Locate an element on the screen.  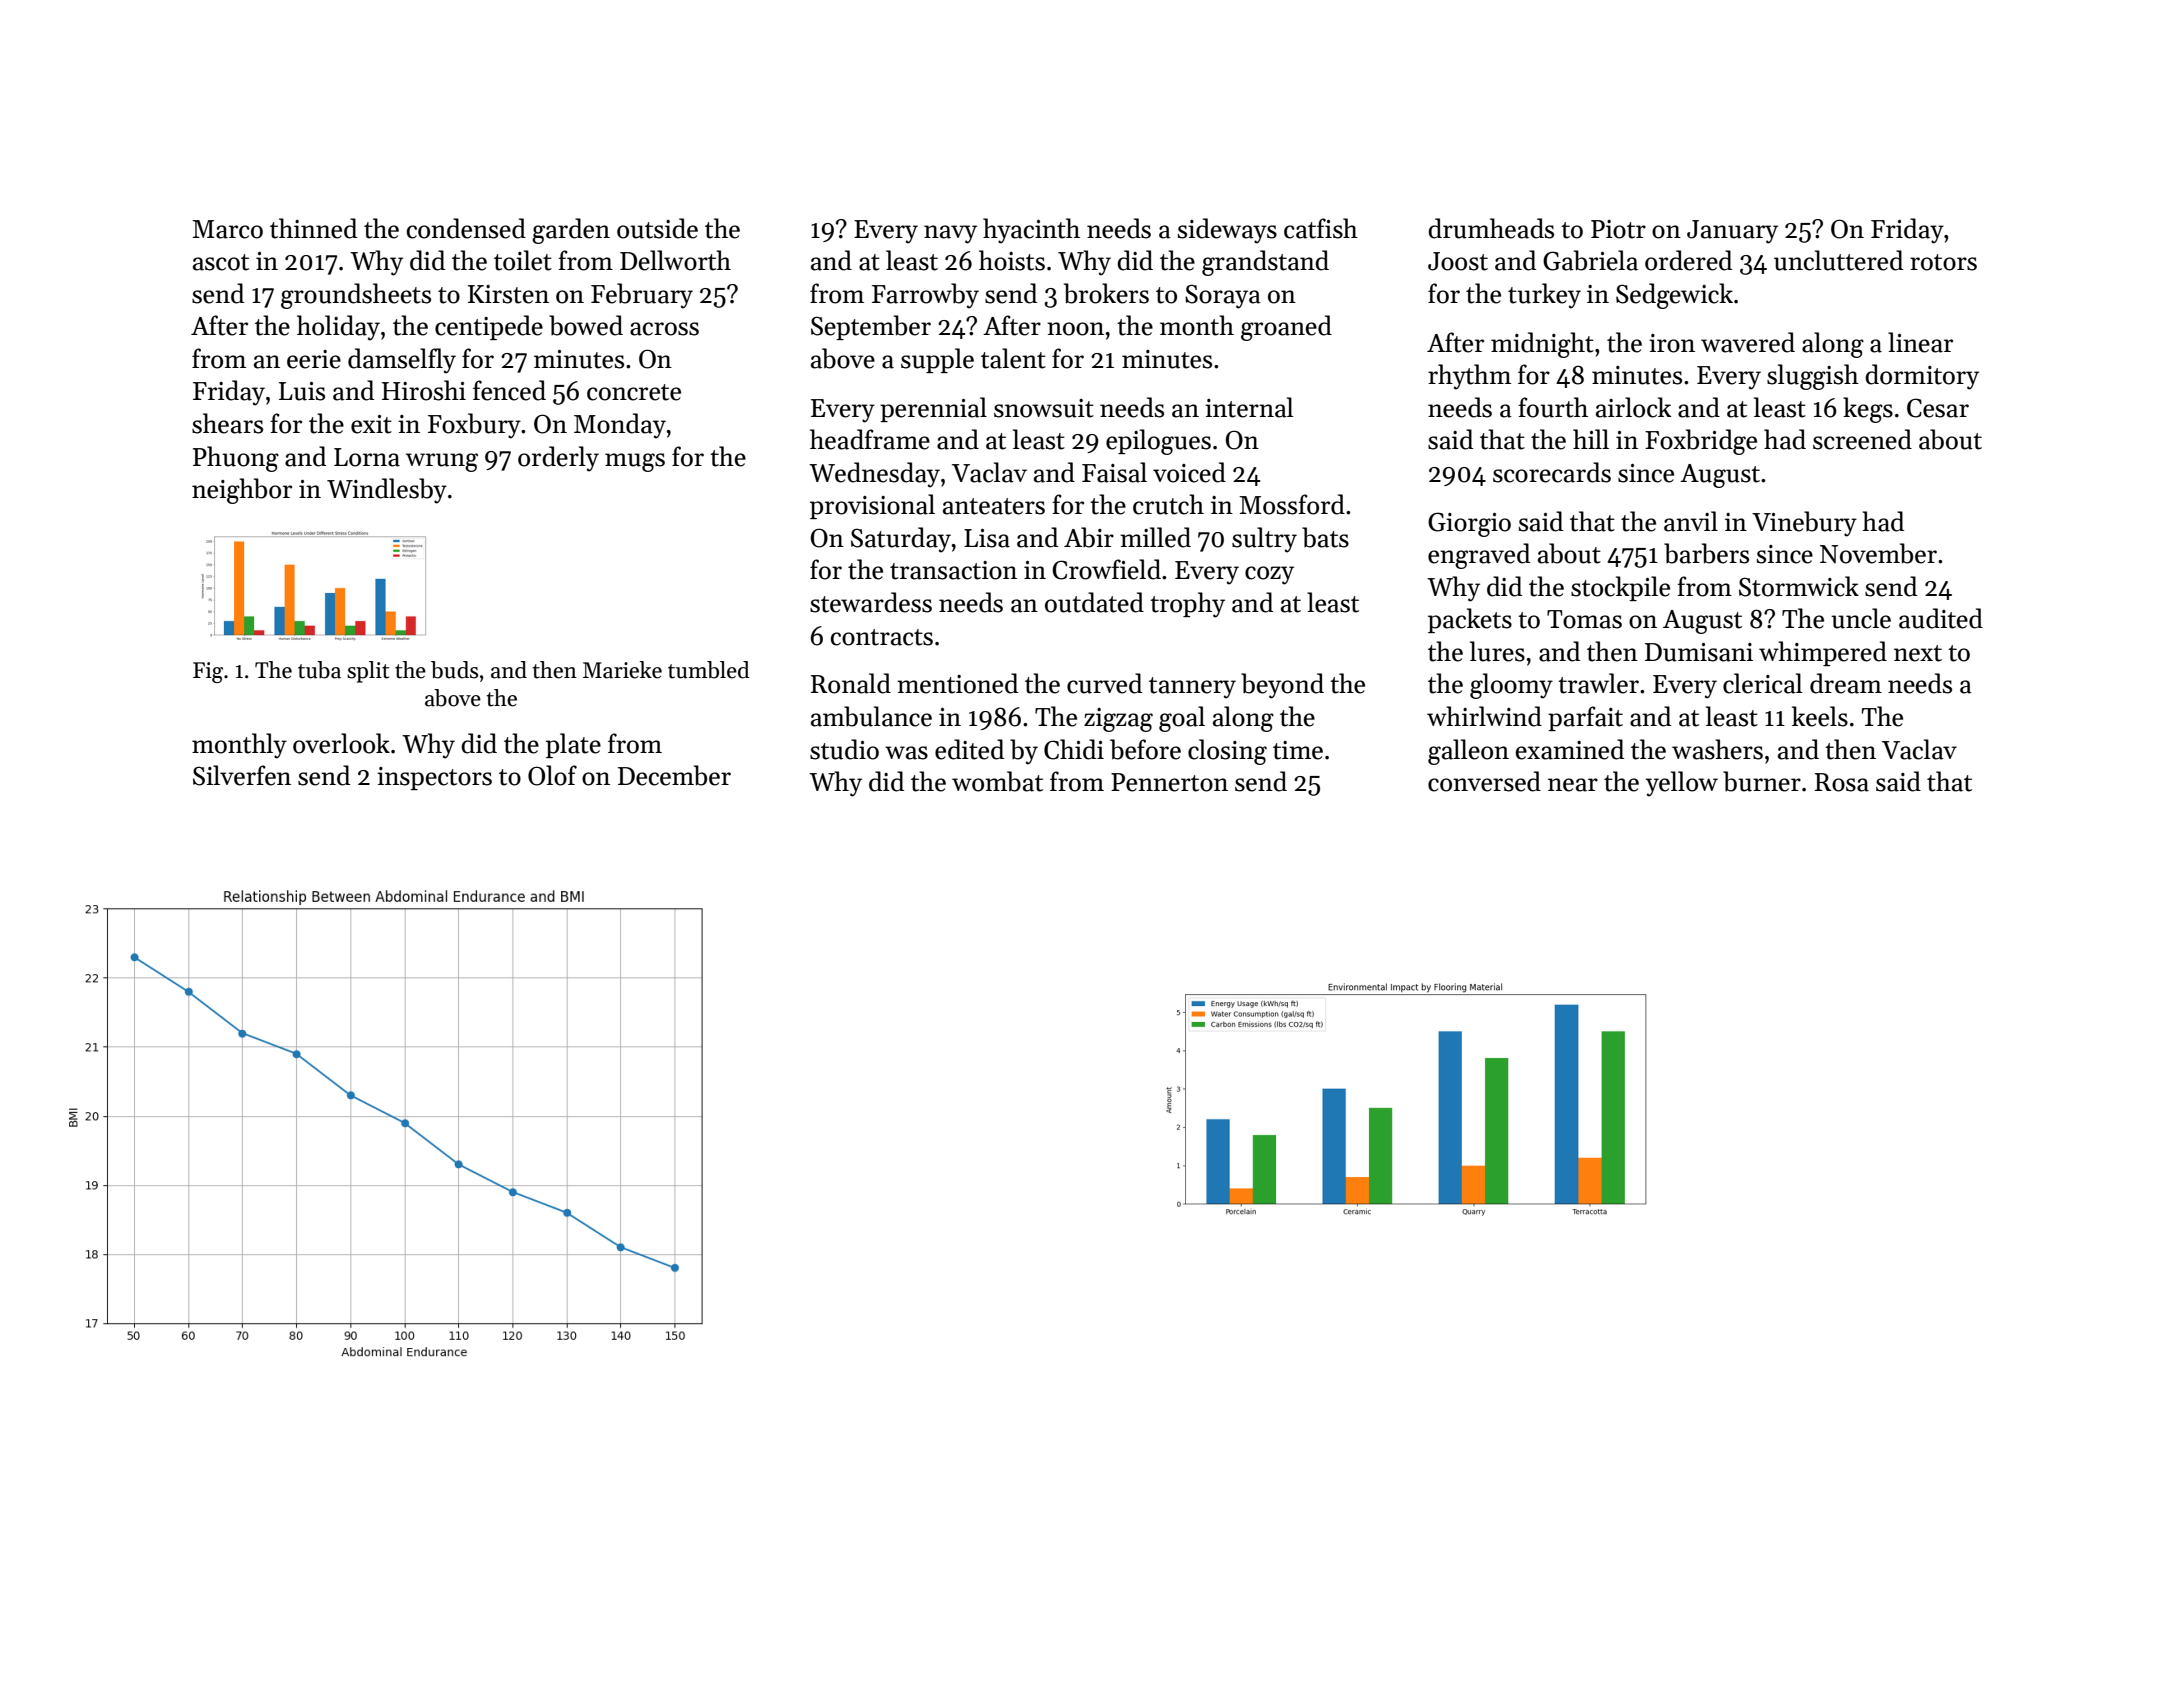
Vinebury is located at coordinates (1804, 524).
